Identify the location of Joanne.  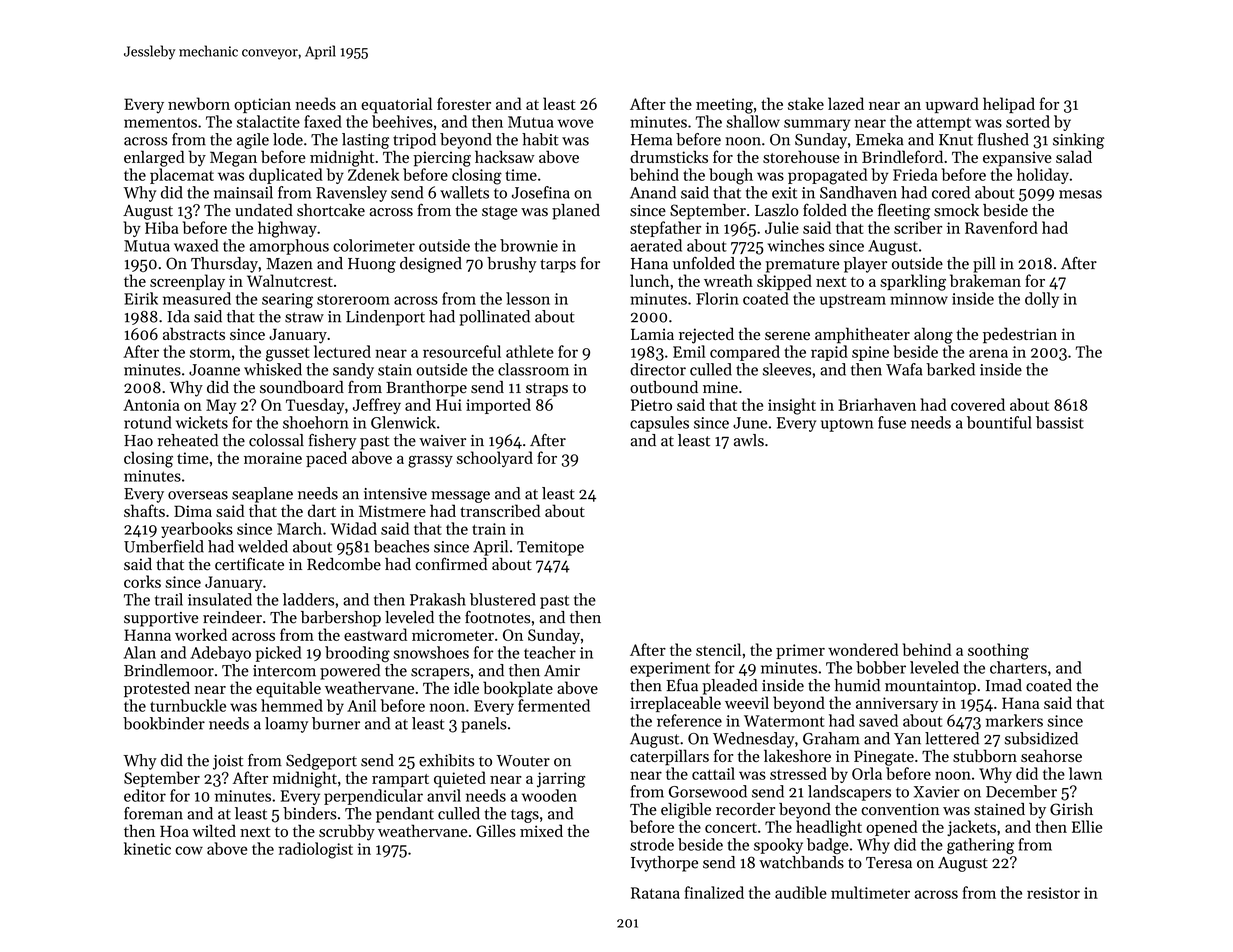
(214, 370).
